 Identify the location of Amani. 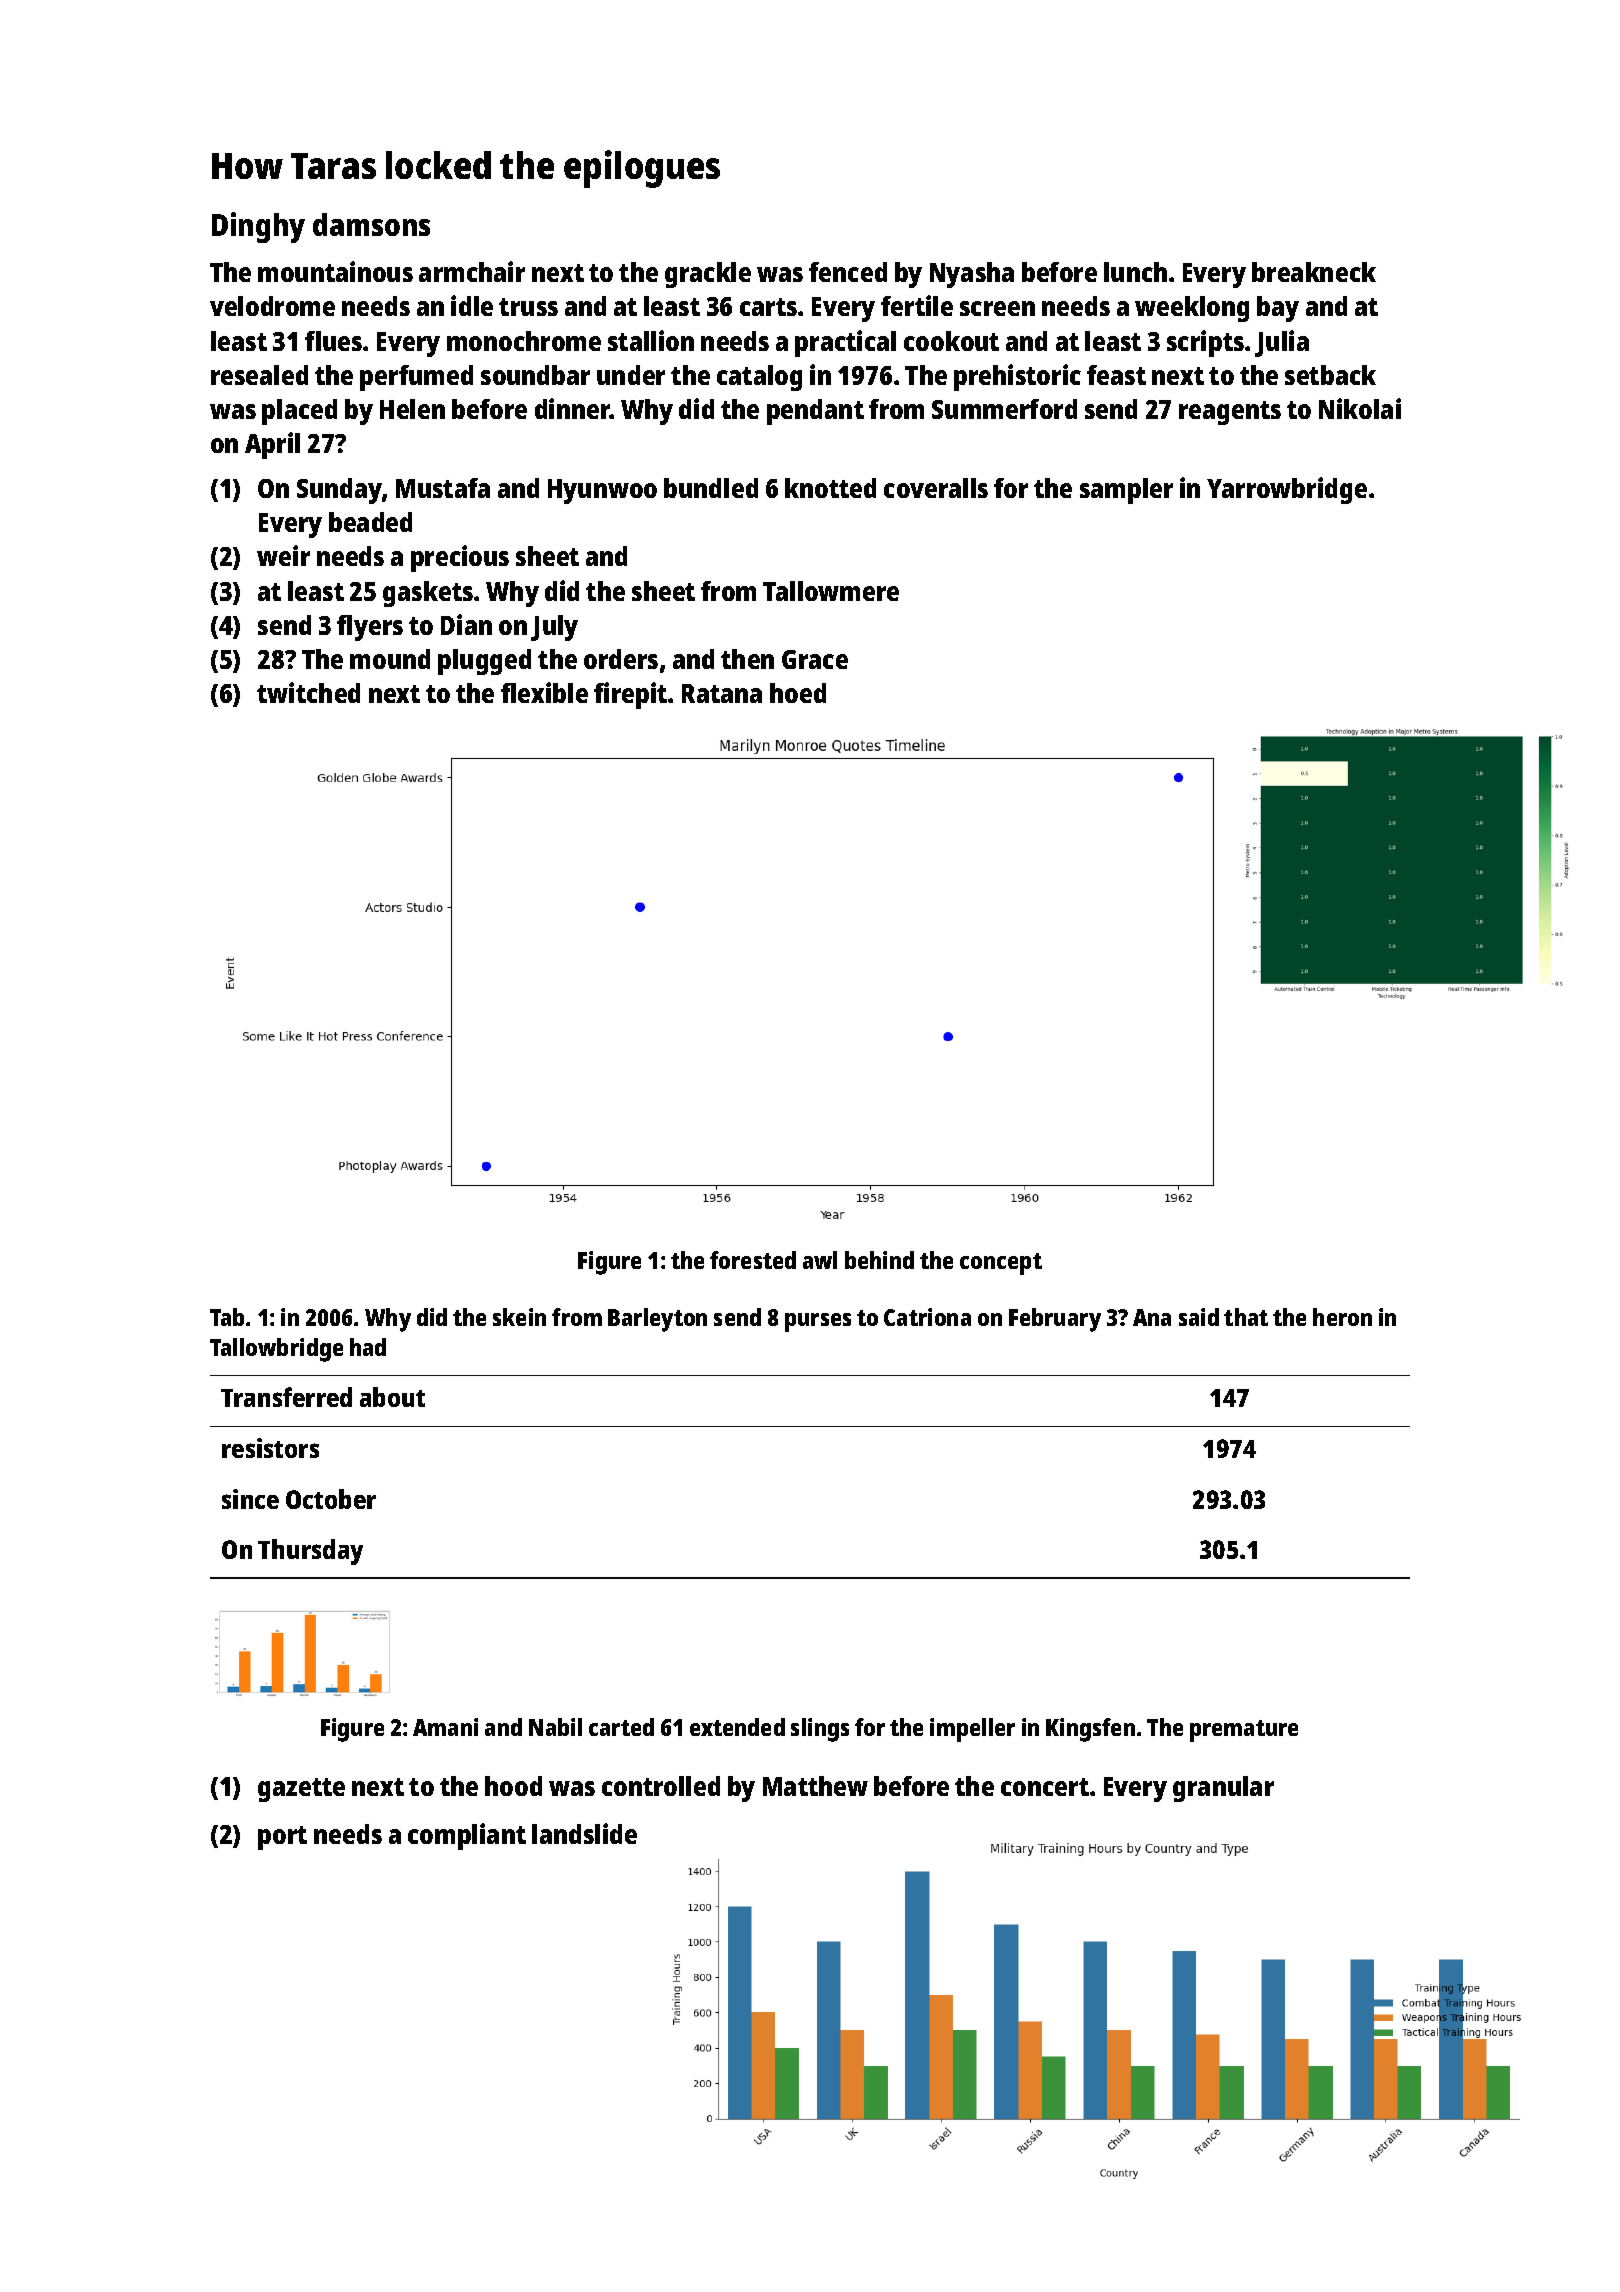
(445, 1727).
